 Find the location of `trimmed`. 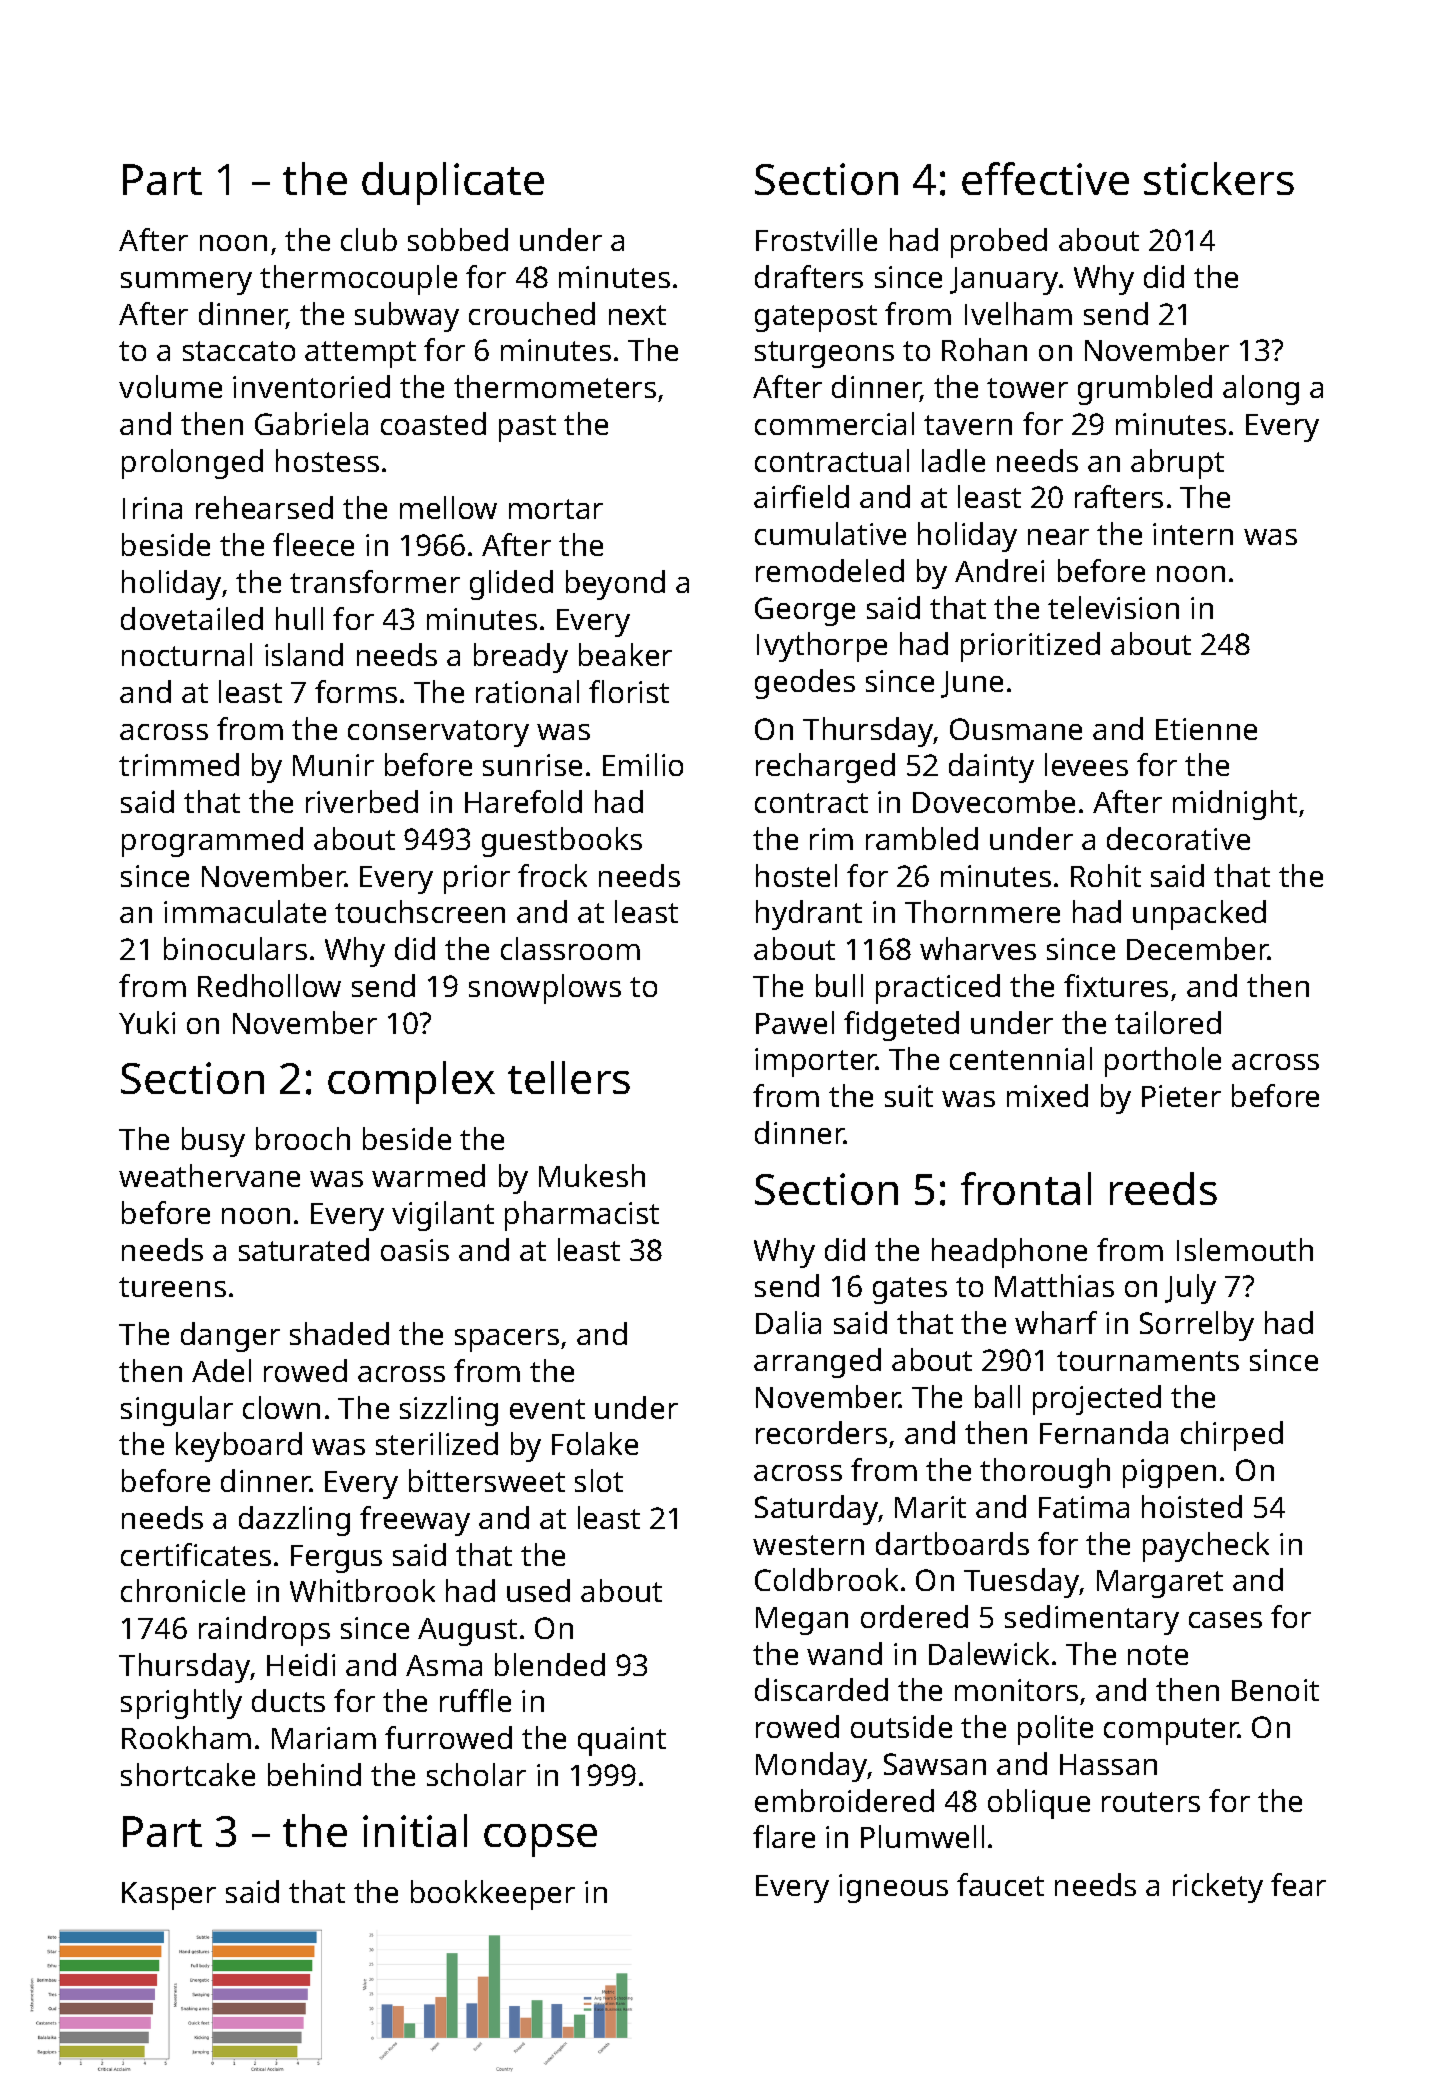

trimmed is located at coordinates (179, 764).
